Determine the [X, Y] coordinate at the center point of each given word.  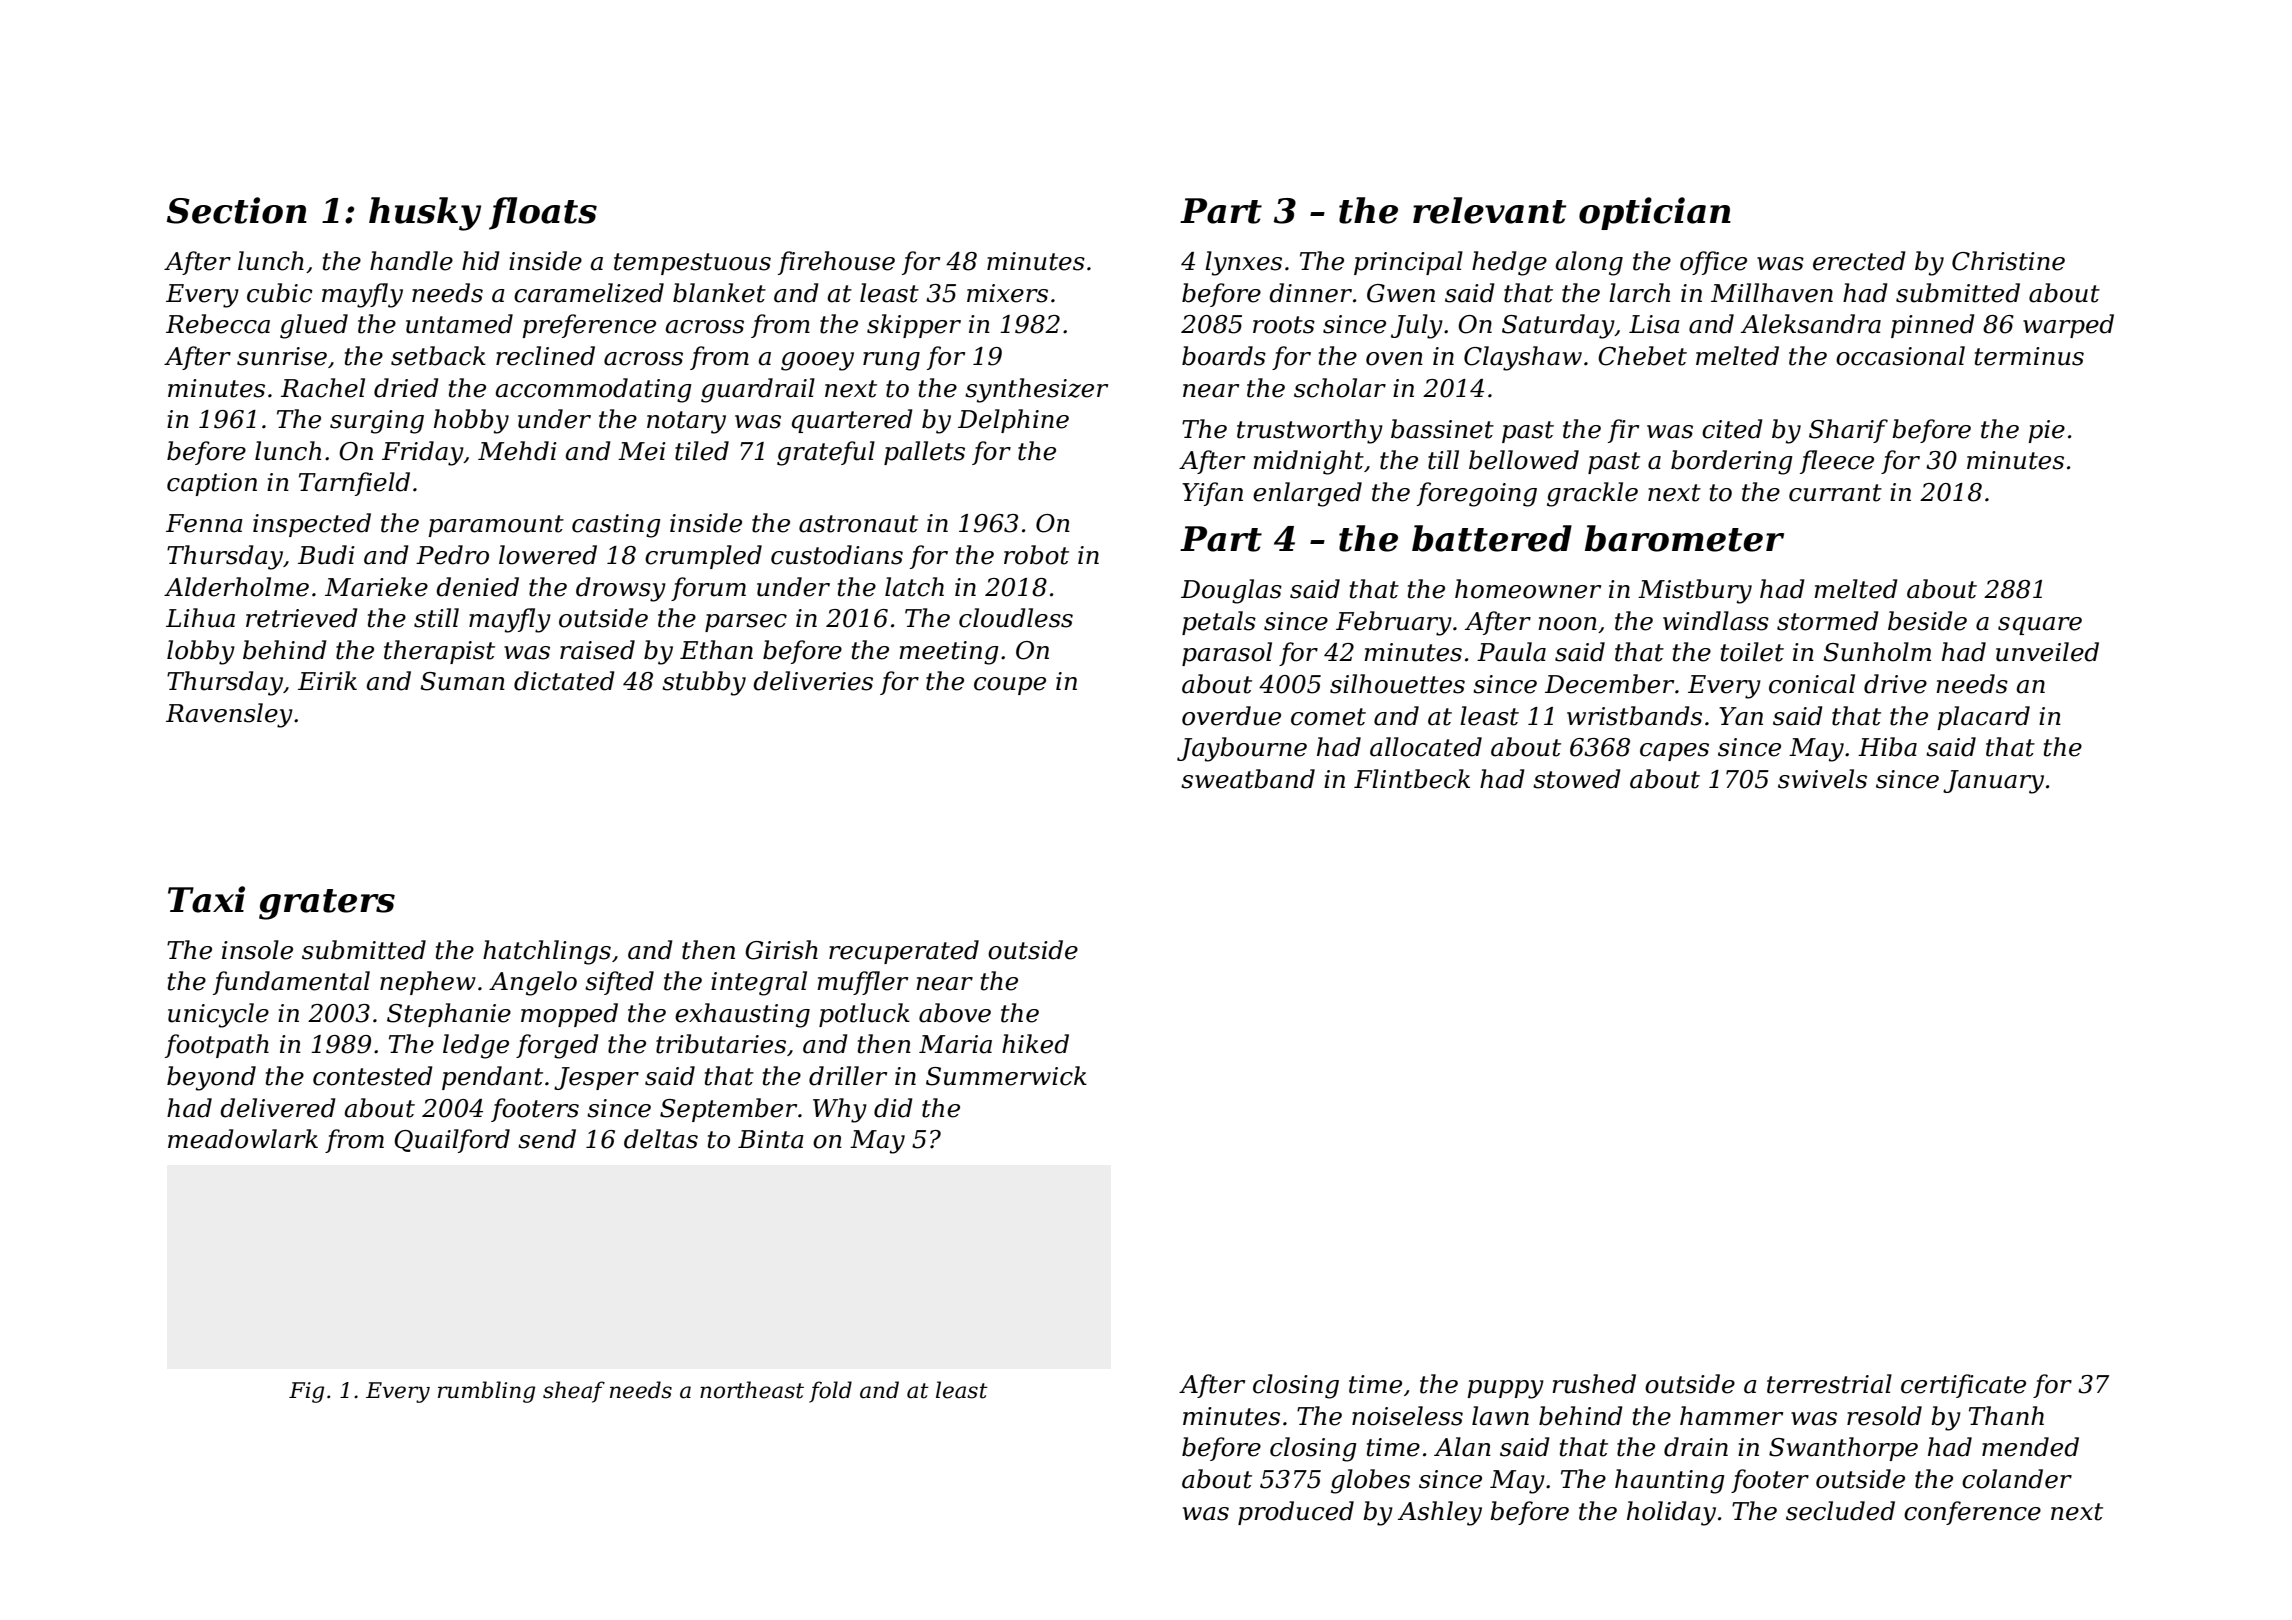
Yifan [1212, 494]
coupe [1010, 686]
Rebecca [218, 324]
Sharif [1848, 431]
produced [1296, 1513]
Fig [306, 1392]
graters [327, 904]
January [1993, 782]
